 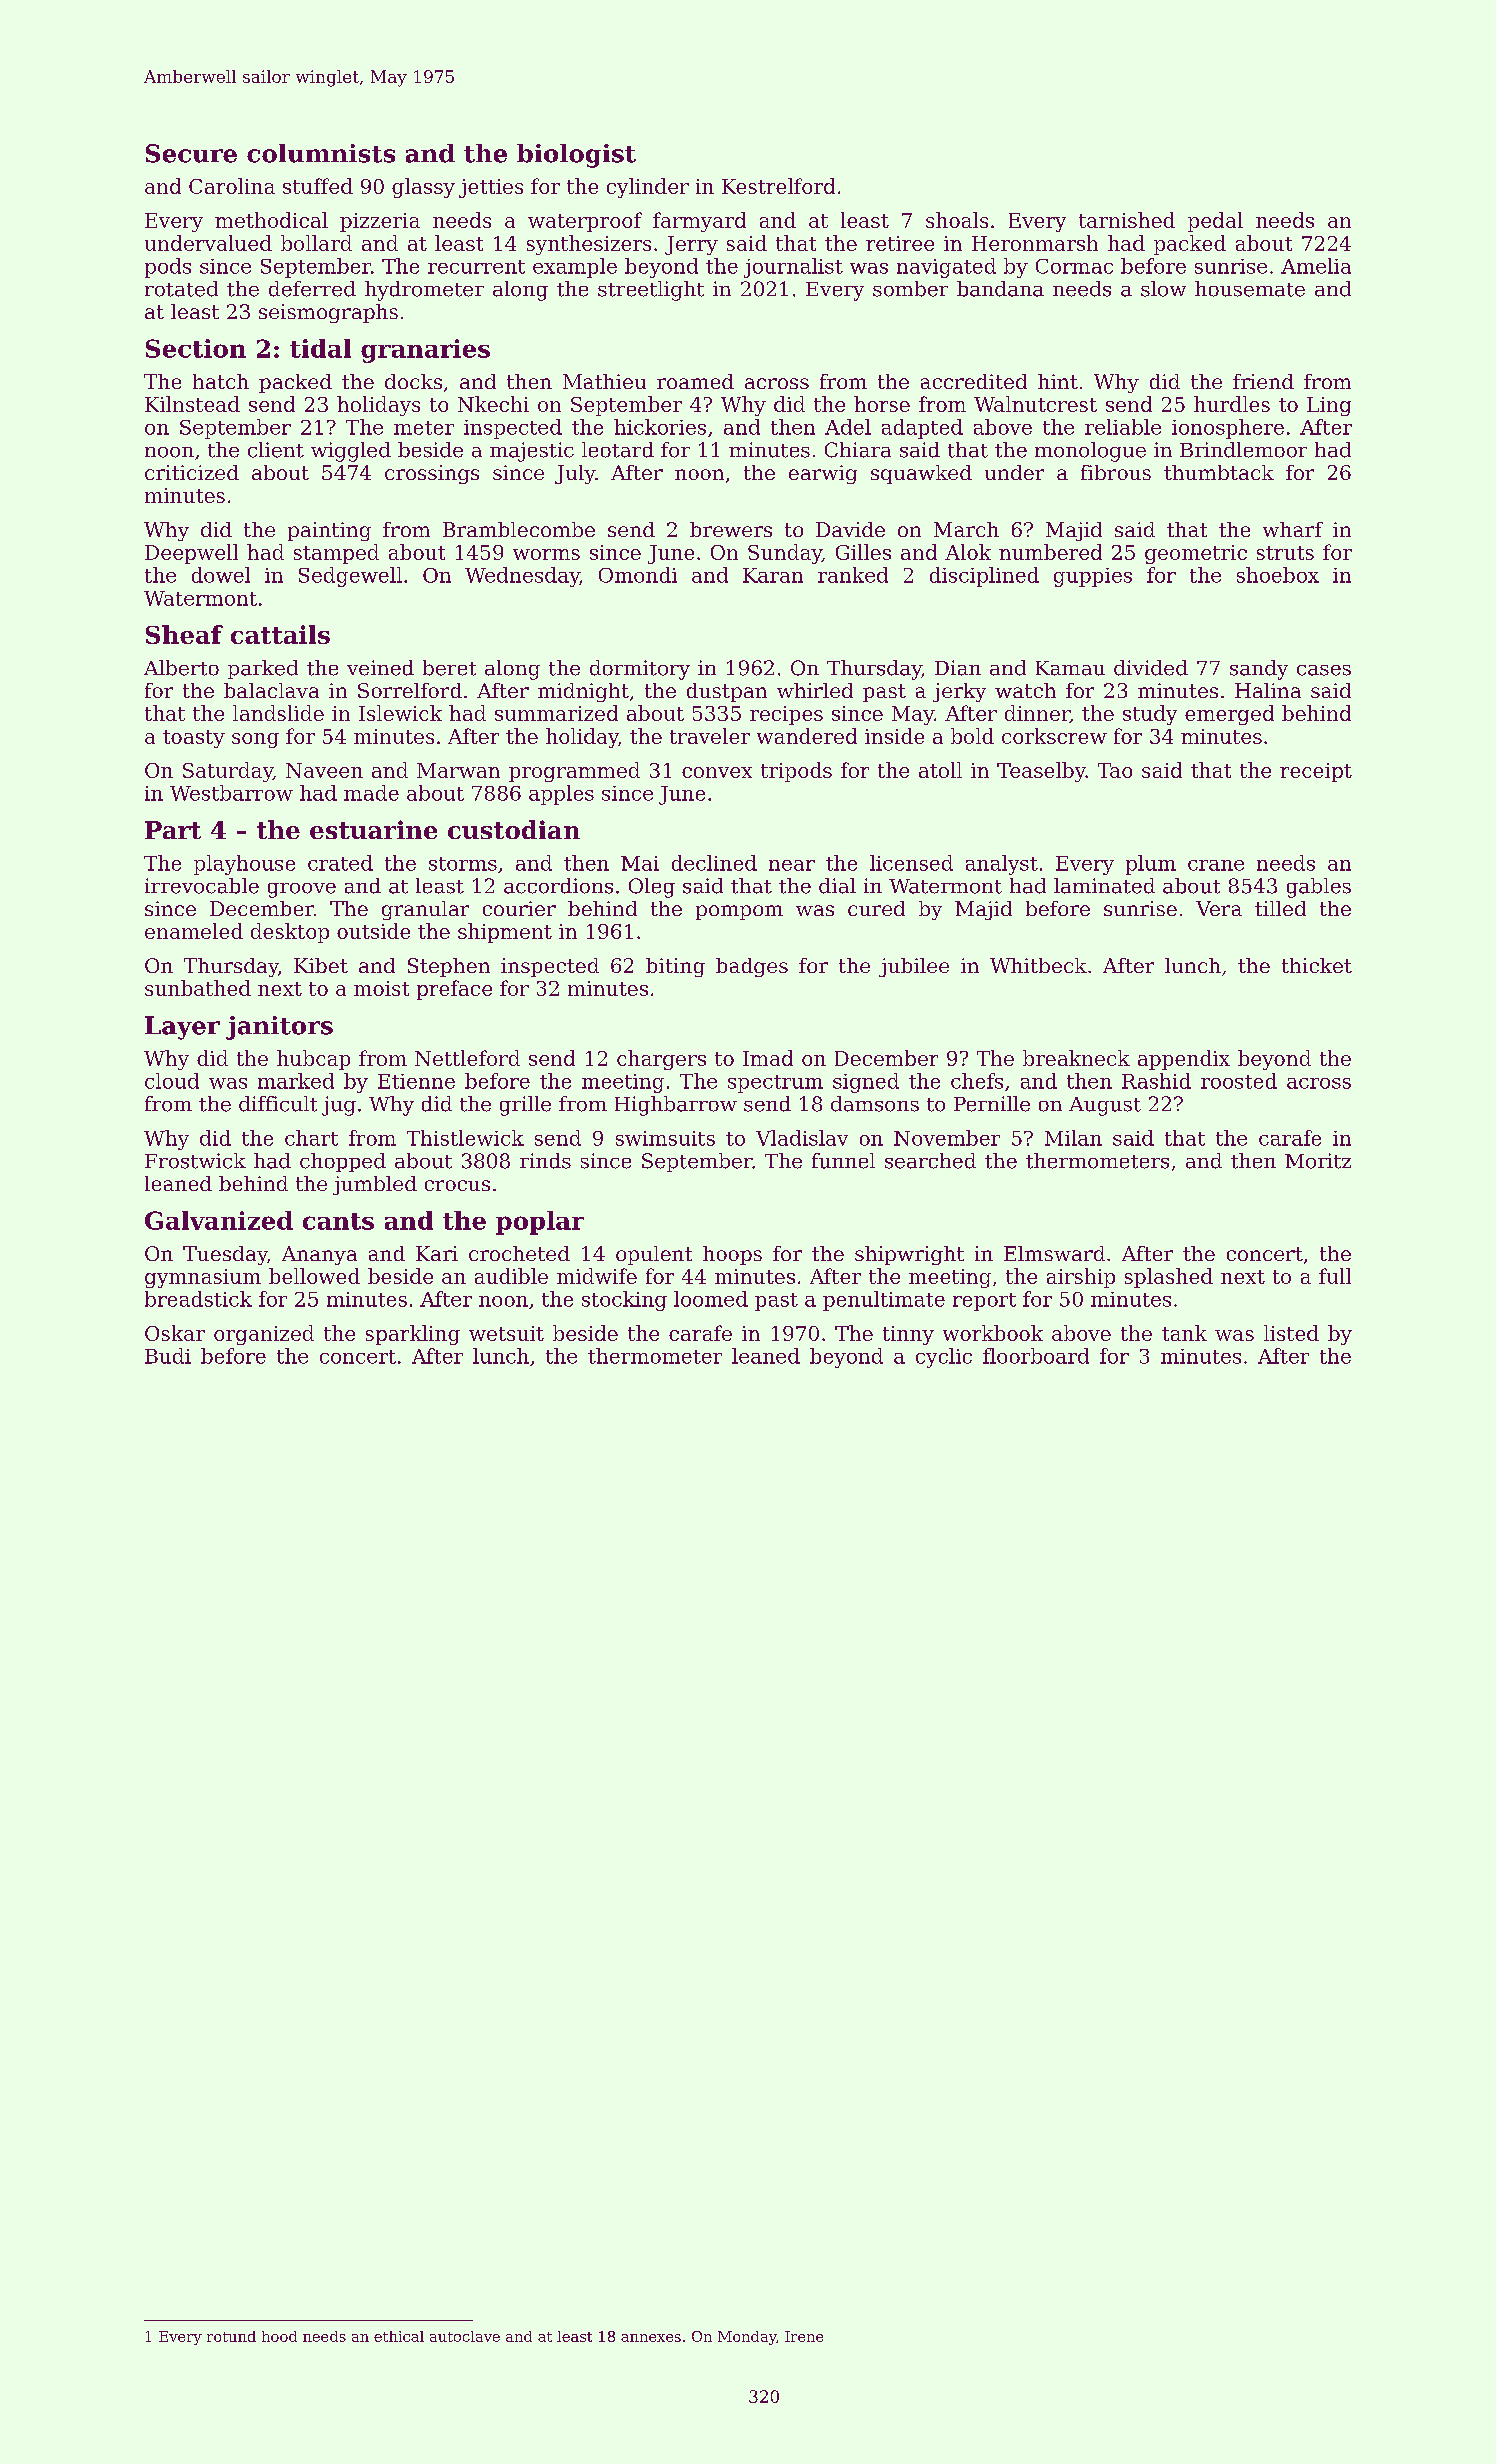 I want to click on toasty, so click(x=194, y=739).
